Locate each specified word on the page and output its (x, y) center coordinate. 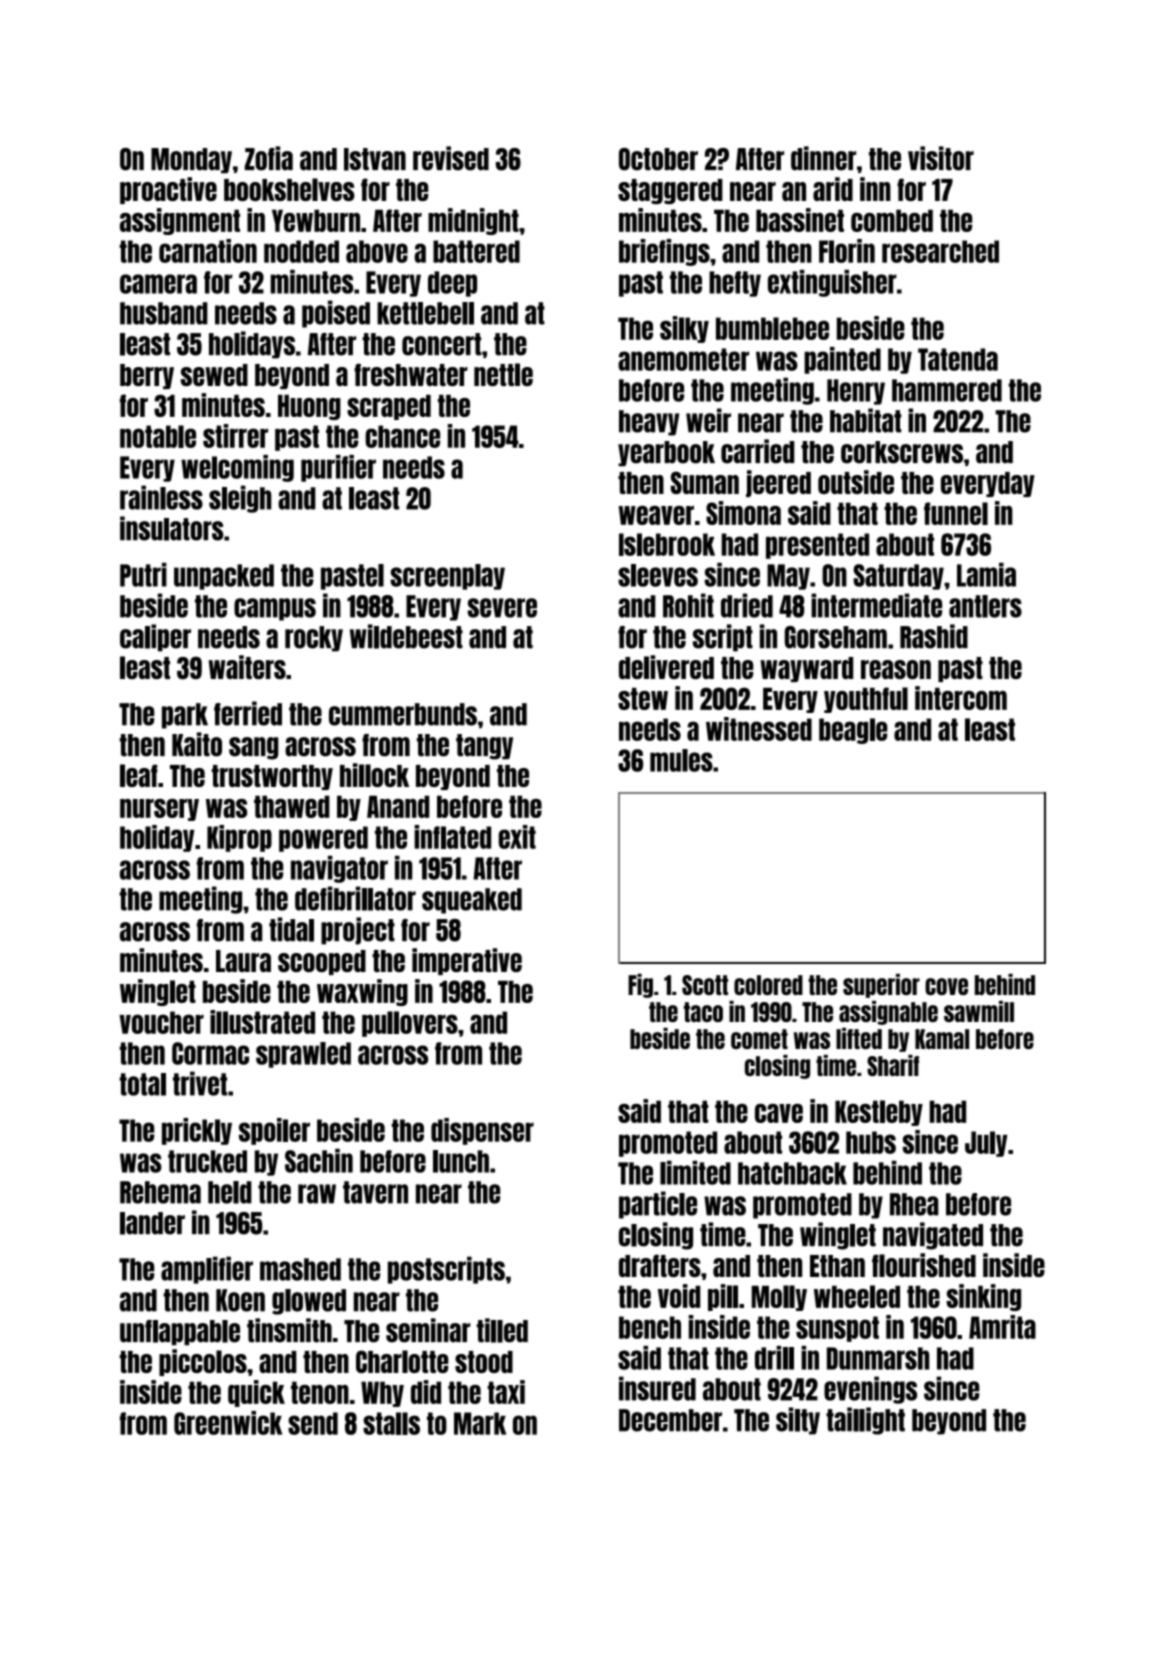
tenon (320, 1392)
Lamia (986, 575)
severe (502, 608)
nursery (159, 810)
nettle (503, 374)
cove (946, 986)
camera (158, 284)
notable (158, 436)
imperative (467, 961)
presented (817, 546)
